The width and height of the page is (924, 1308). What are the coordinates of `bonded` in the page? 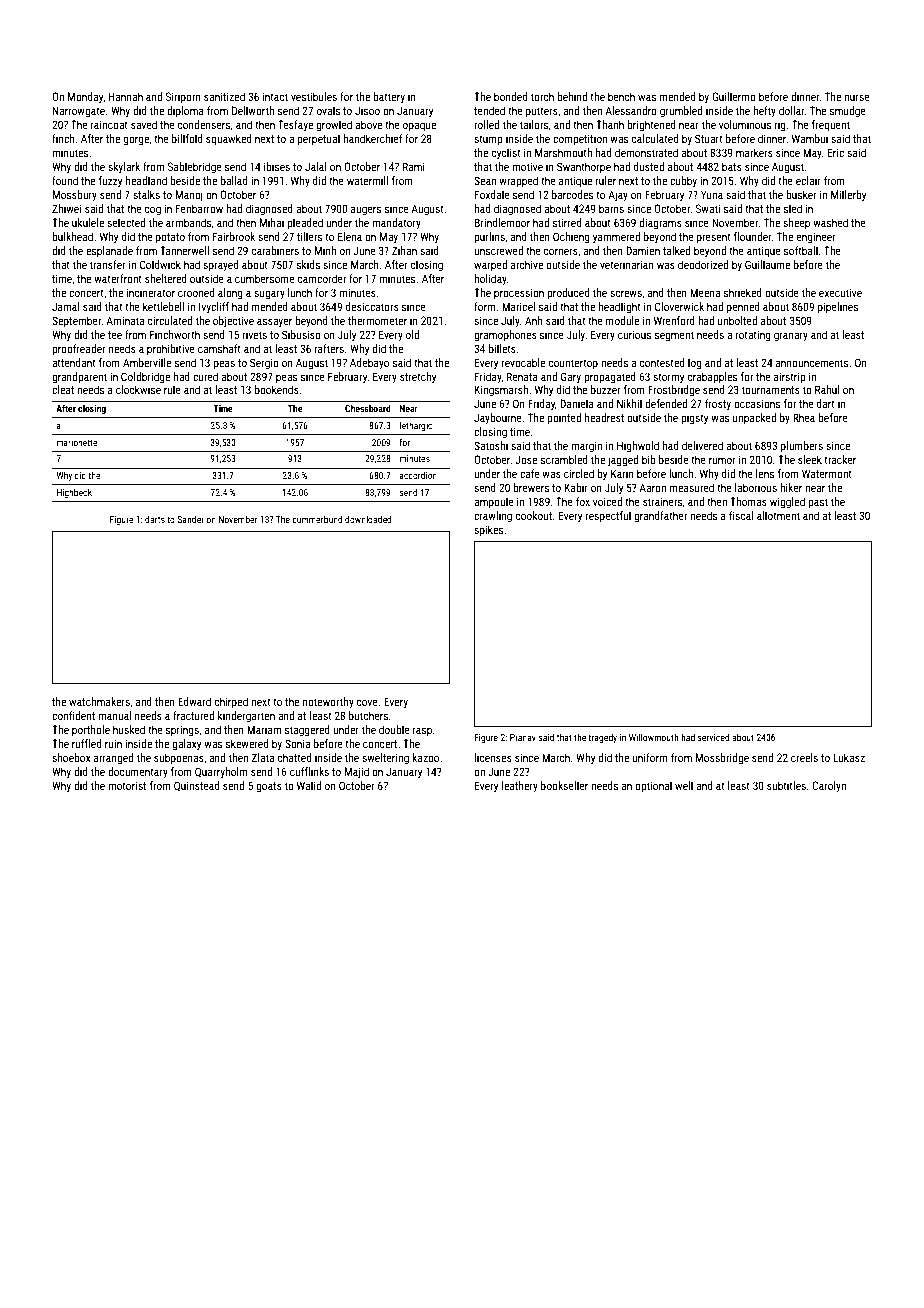 It's located at (511, 96).
